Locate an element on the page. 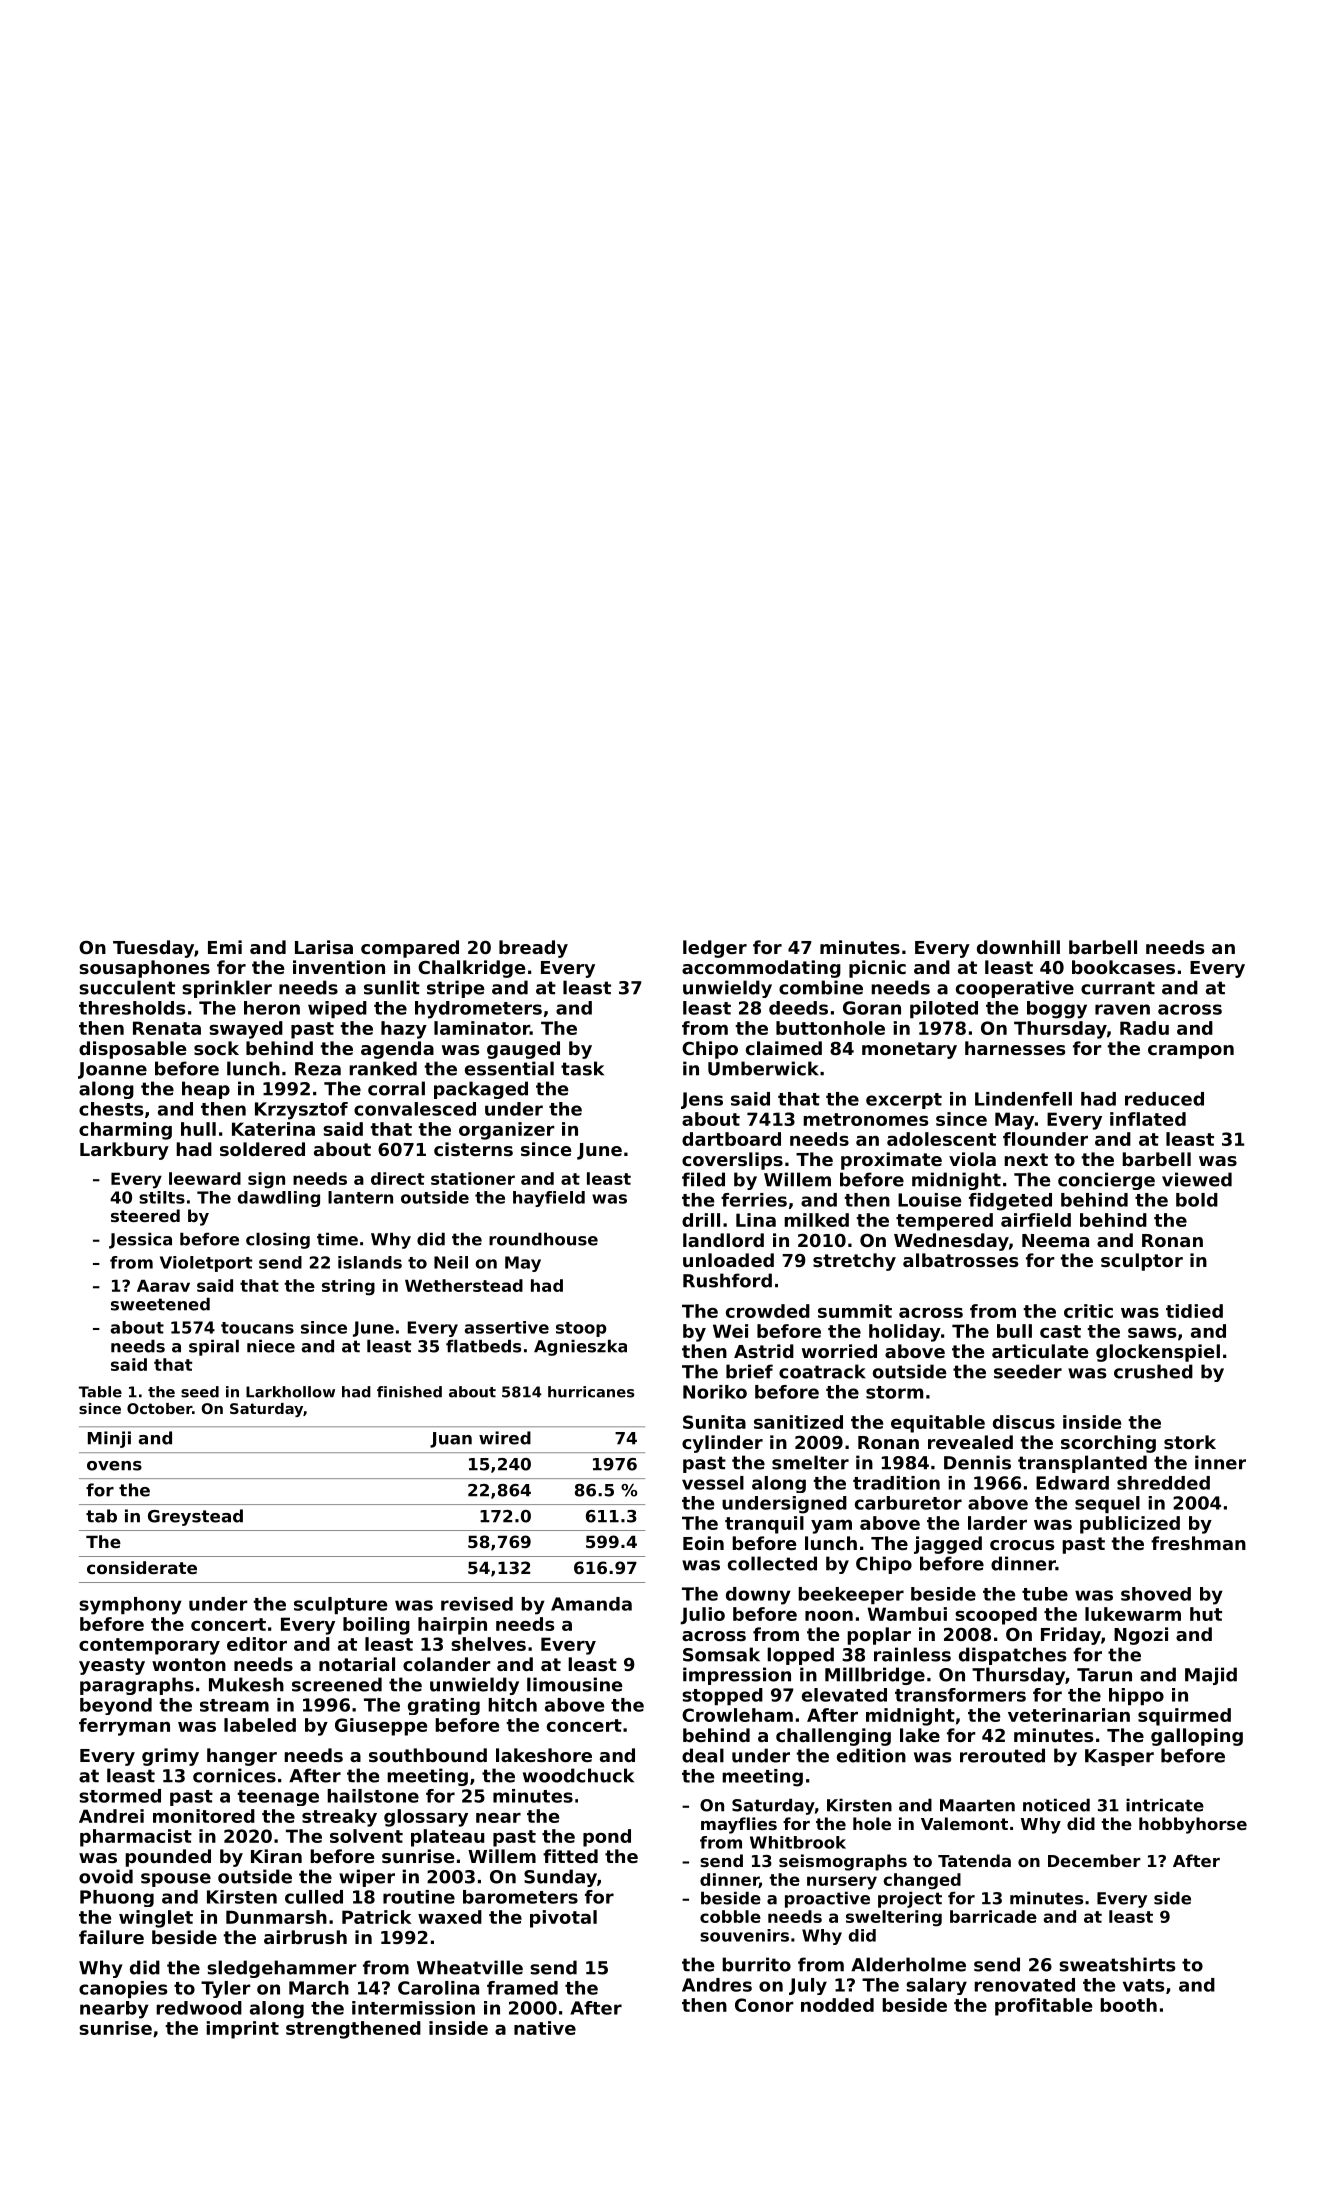  imprint is located at coordinates (242, 2030).
